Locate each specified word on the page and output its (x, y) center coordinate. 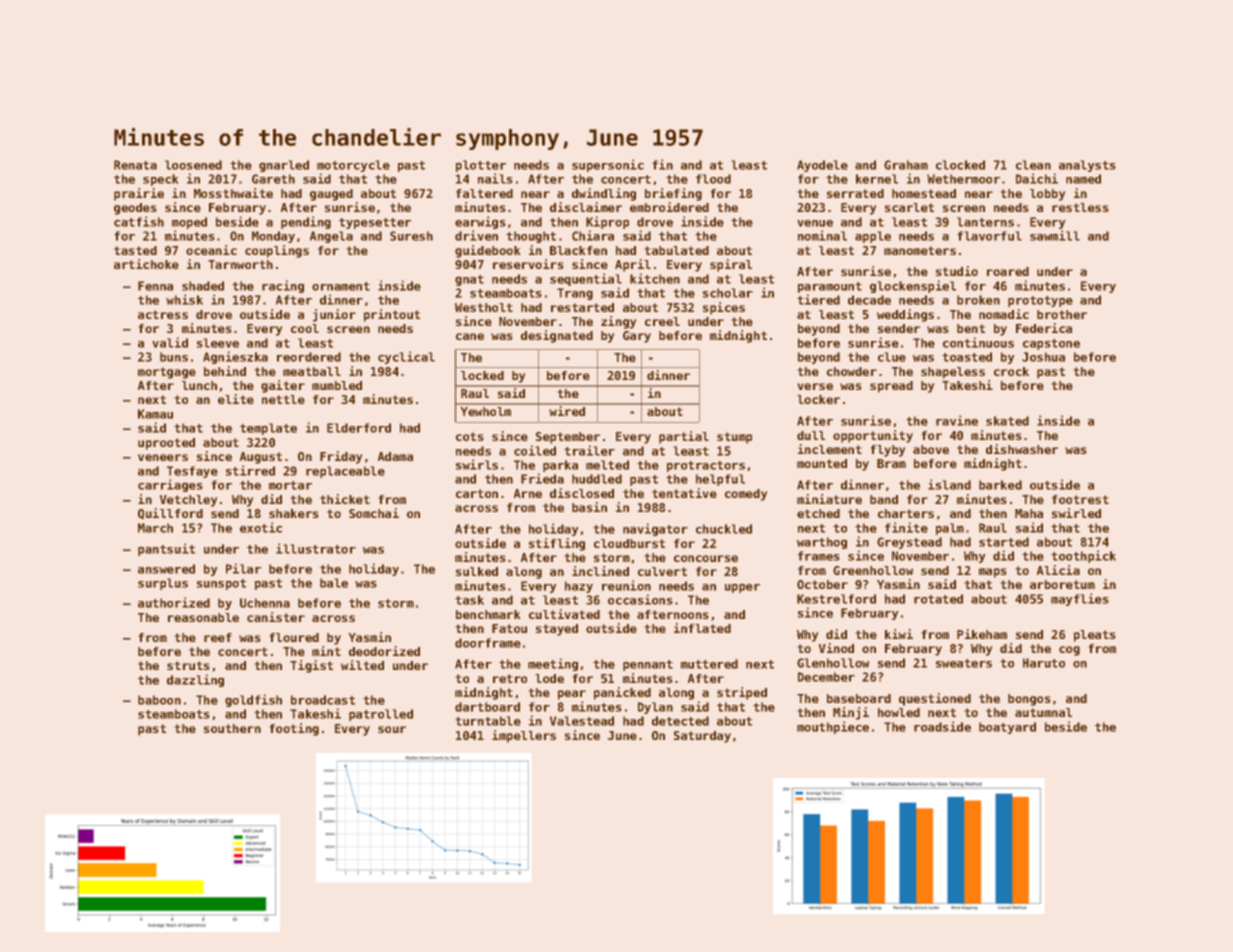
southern (232, 728)
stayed (557, 630)
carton (477, 493)
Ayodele (822, 166)
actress (163, 314)
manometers (920, 250)
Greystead (909, 543)
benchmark (488, 614)
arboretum (1062, 584)
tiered (818, 299)
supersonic (608, 165)
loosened (193, 165)
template (268, 429)
